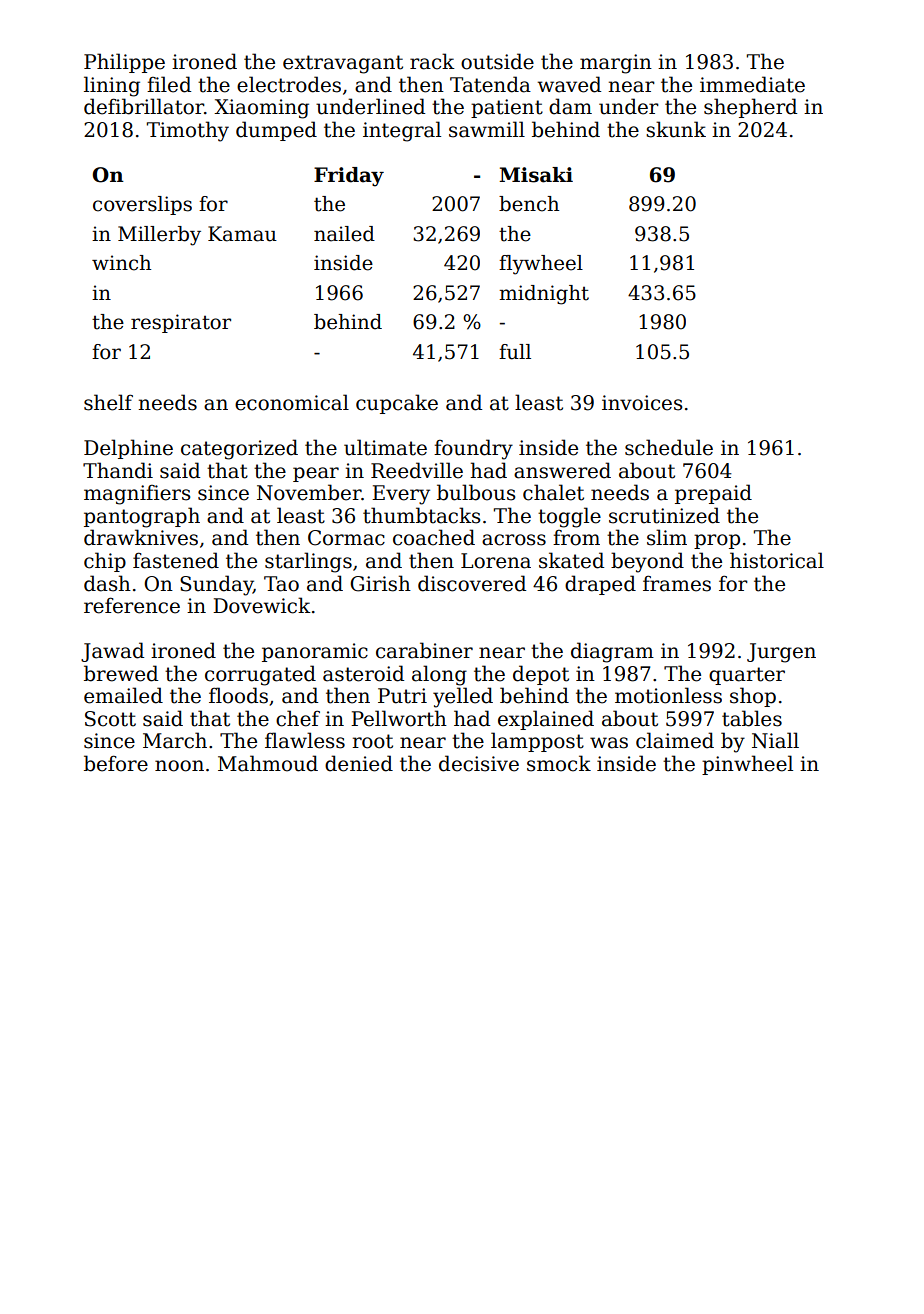 This page has height=1314, width=924. I want to click on Millerby, so click(159, 236).
